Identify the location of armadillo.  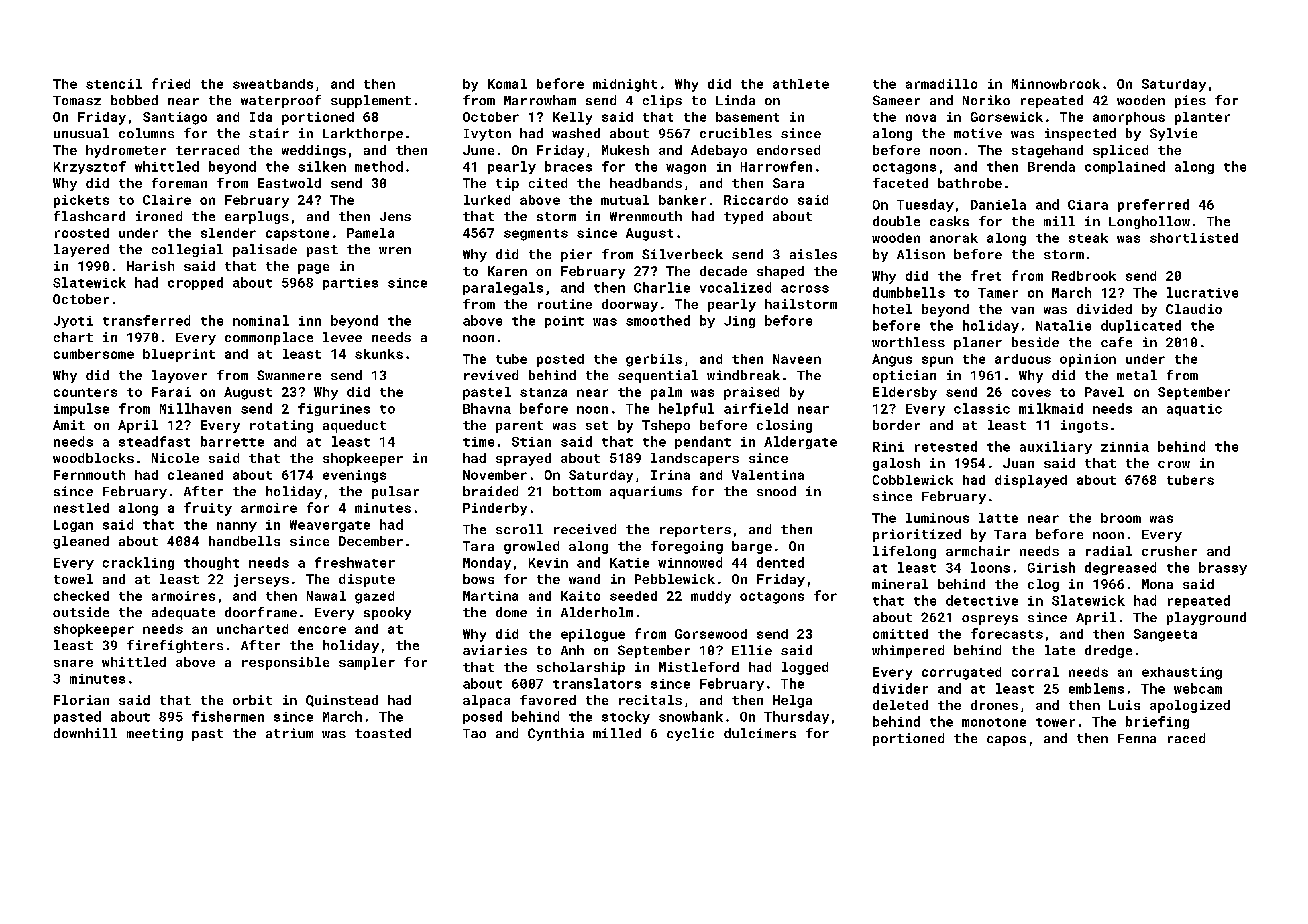
(941, 84).
